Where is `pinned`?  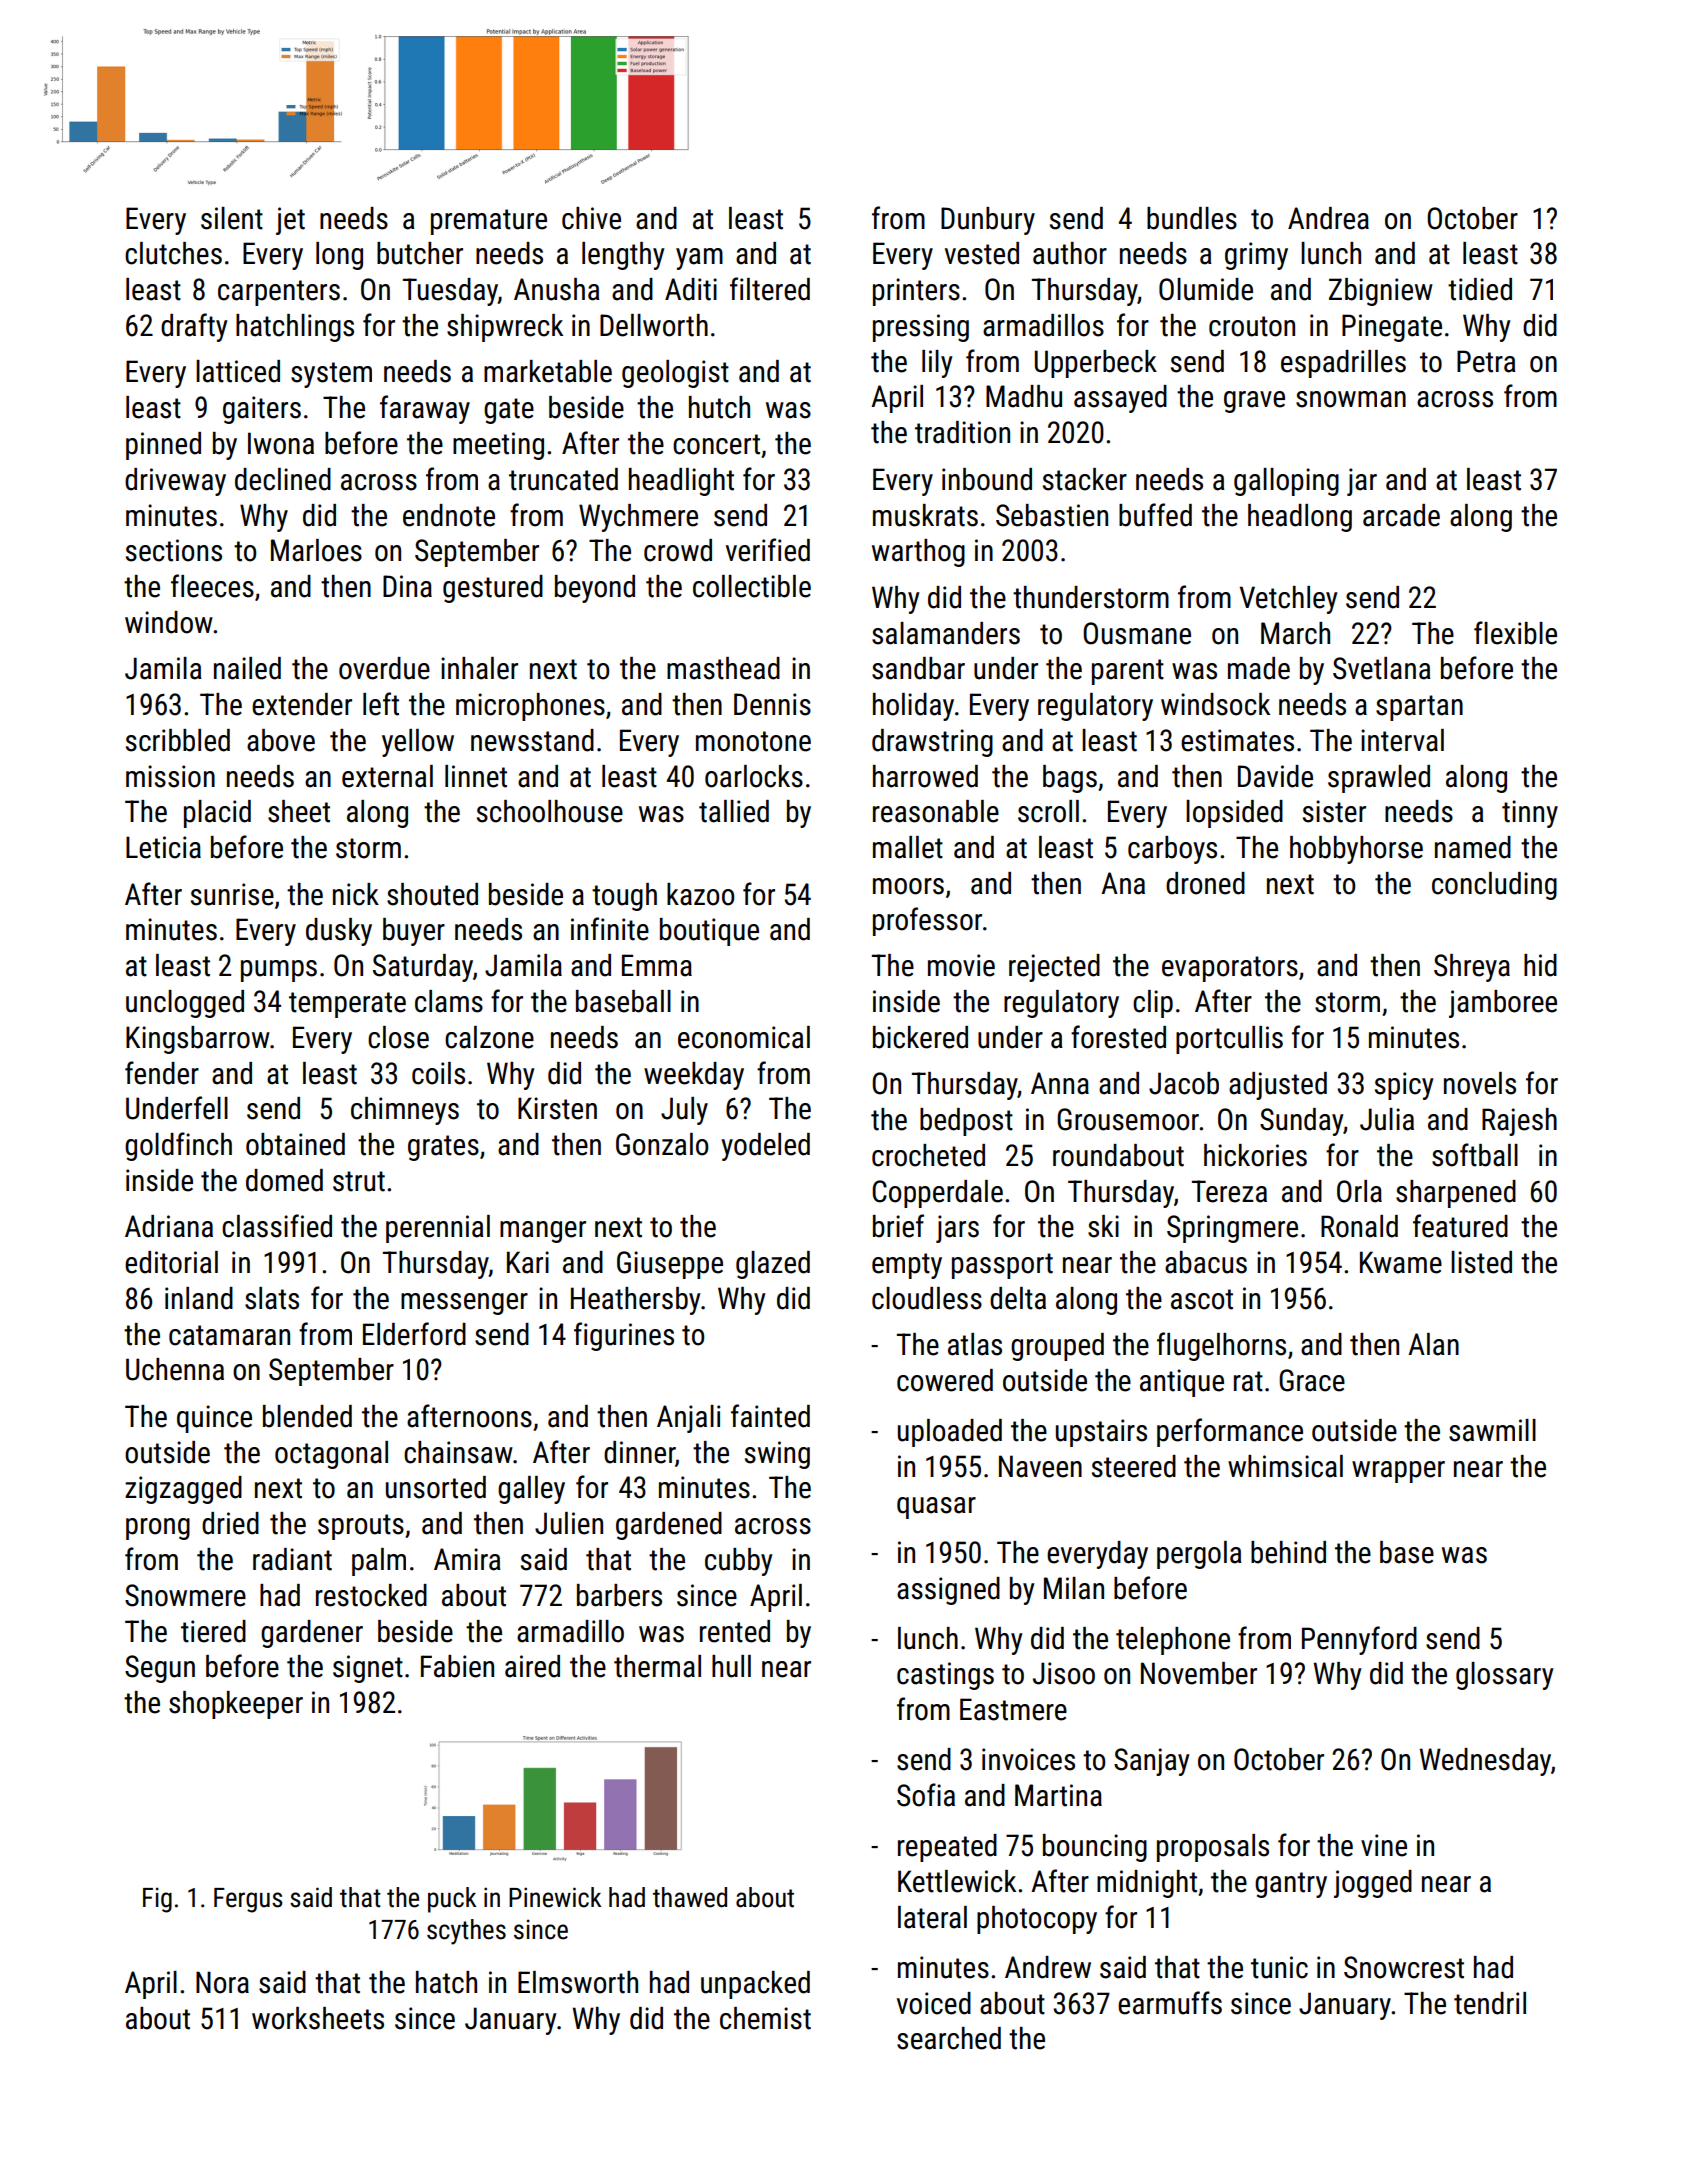
pinned is located at coordinates (163, 446).
